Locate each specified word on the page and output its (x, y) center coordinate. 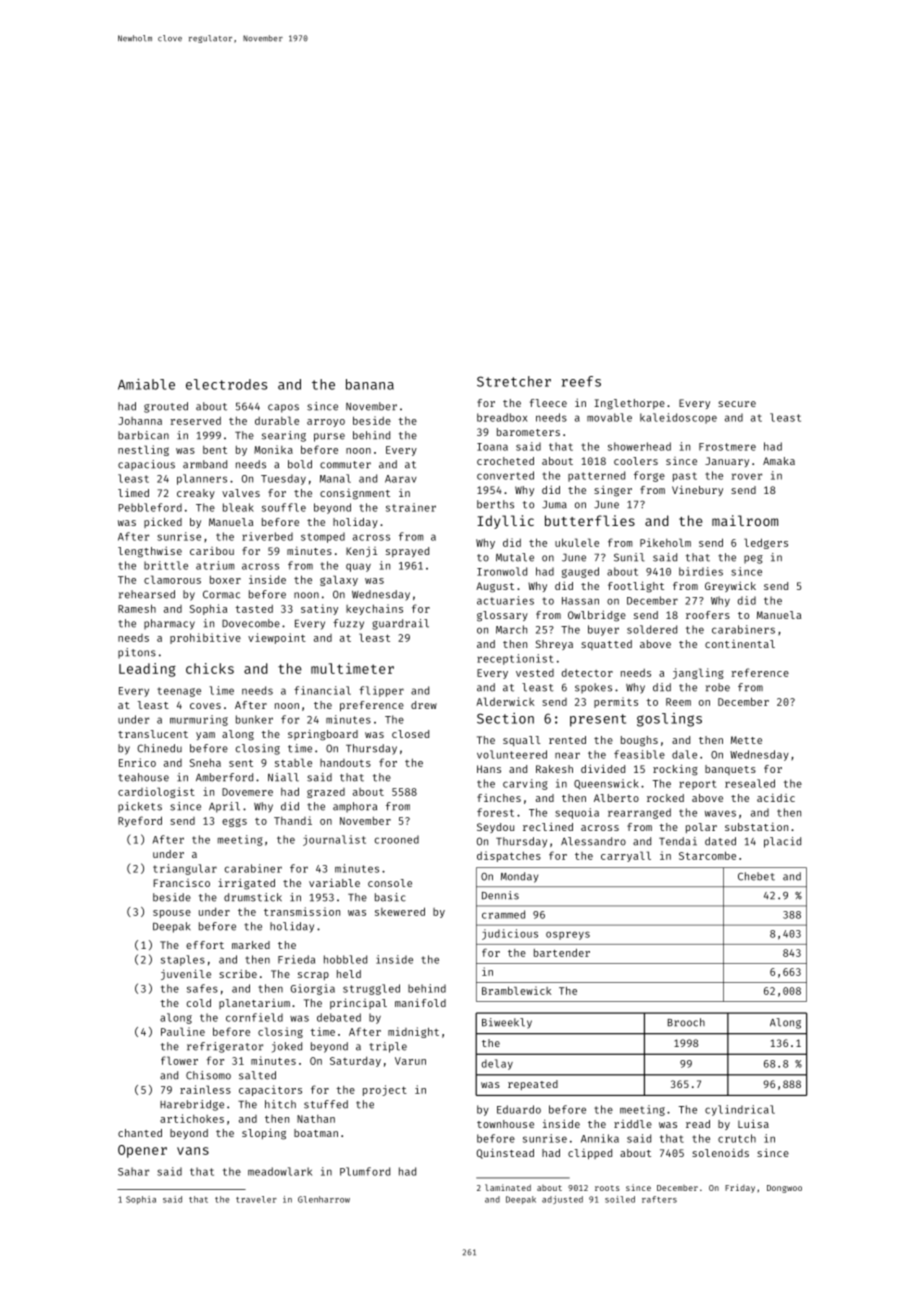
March (511, 629)
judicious (510, 934)
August (495, 587)
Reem (678, 702)
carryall (626, 856)
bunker (254, 719)
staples (183, 960)
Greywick (730, 586)
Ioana (492, 447)
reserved (195, 421)
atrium (215, 565)
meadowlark (280, 1171)
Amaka (779, 461)
